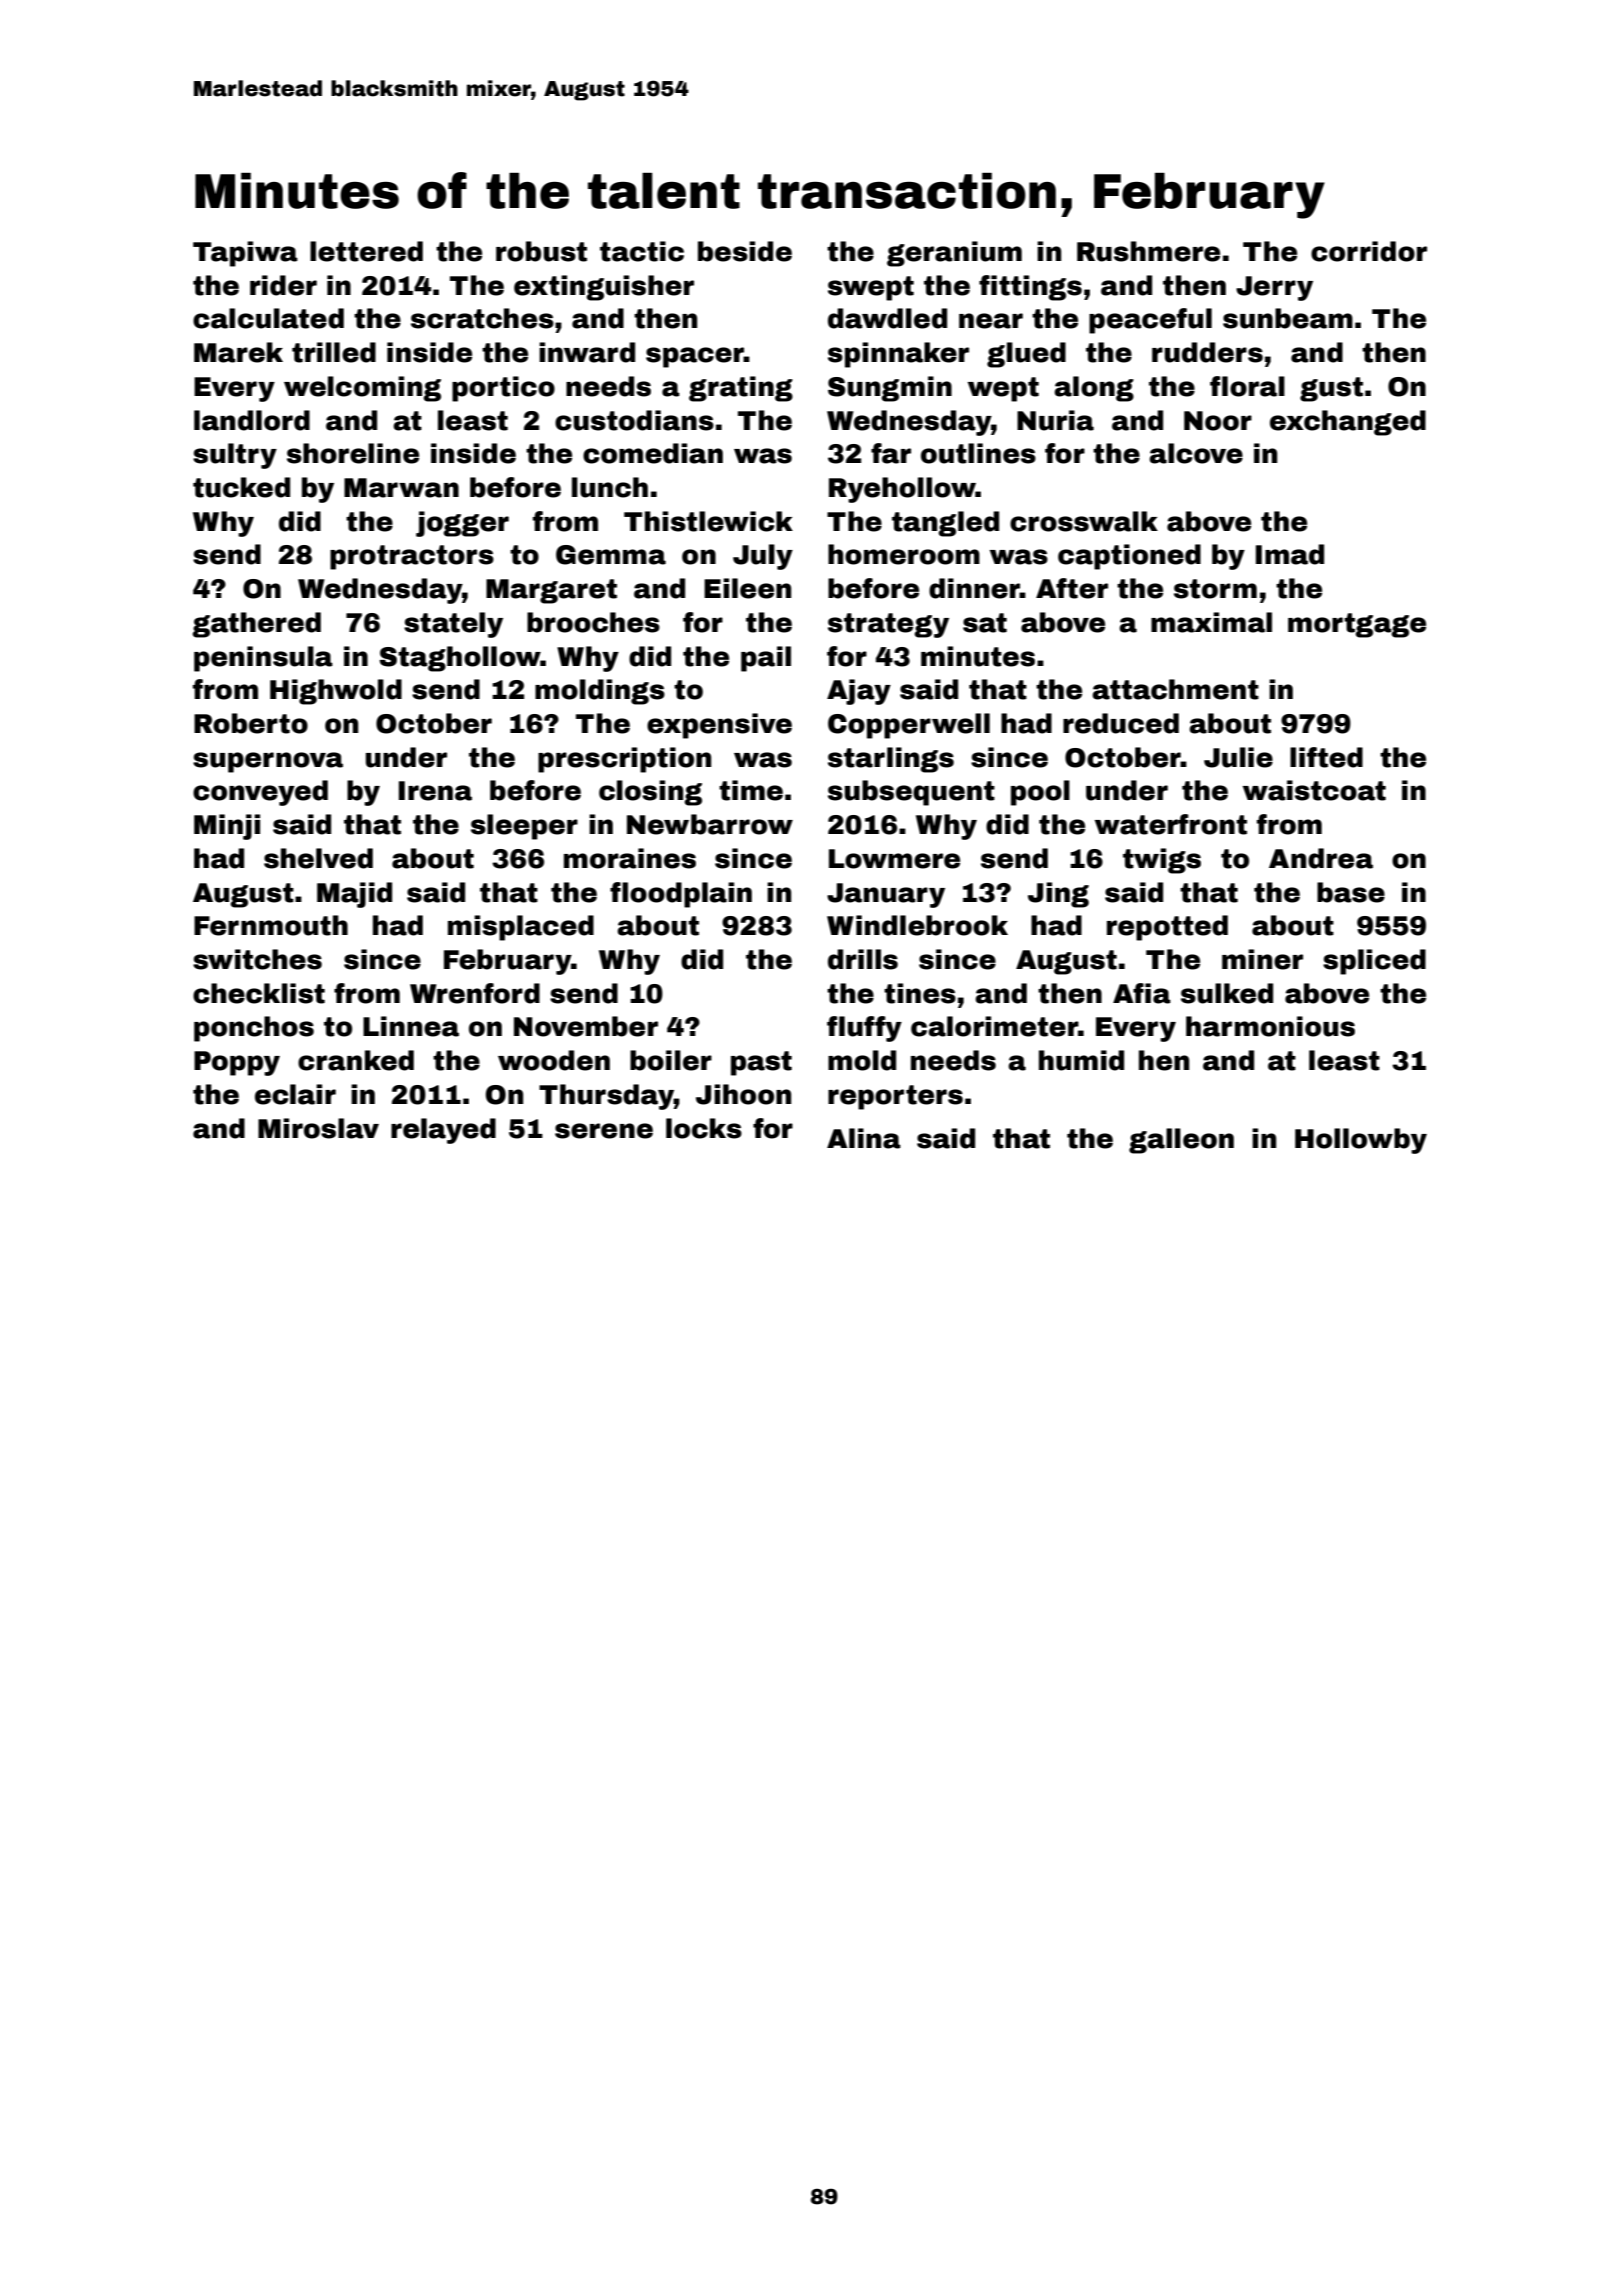  I want to click on moraines, so click(630, 858).
